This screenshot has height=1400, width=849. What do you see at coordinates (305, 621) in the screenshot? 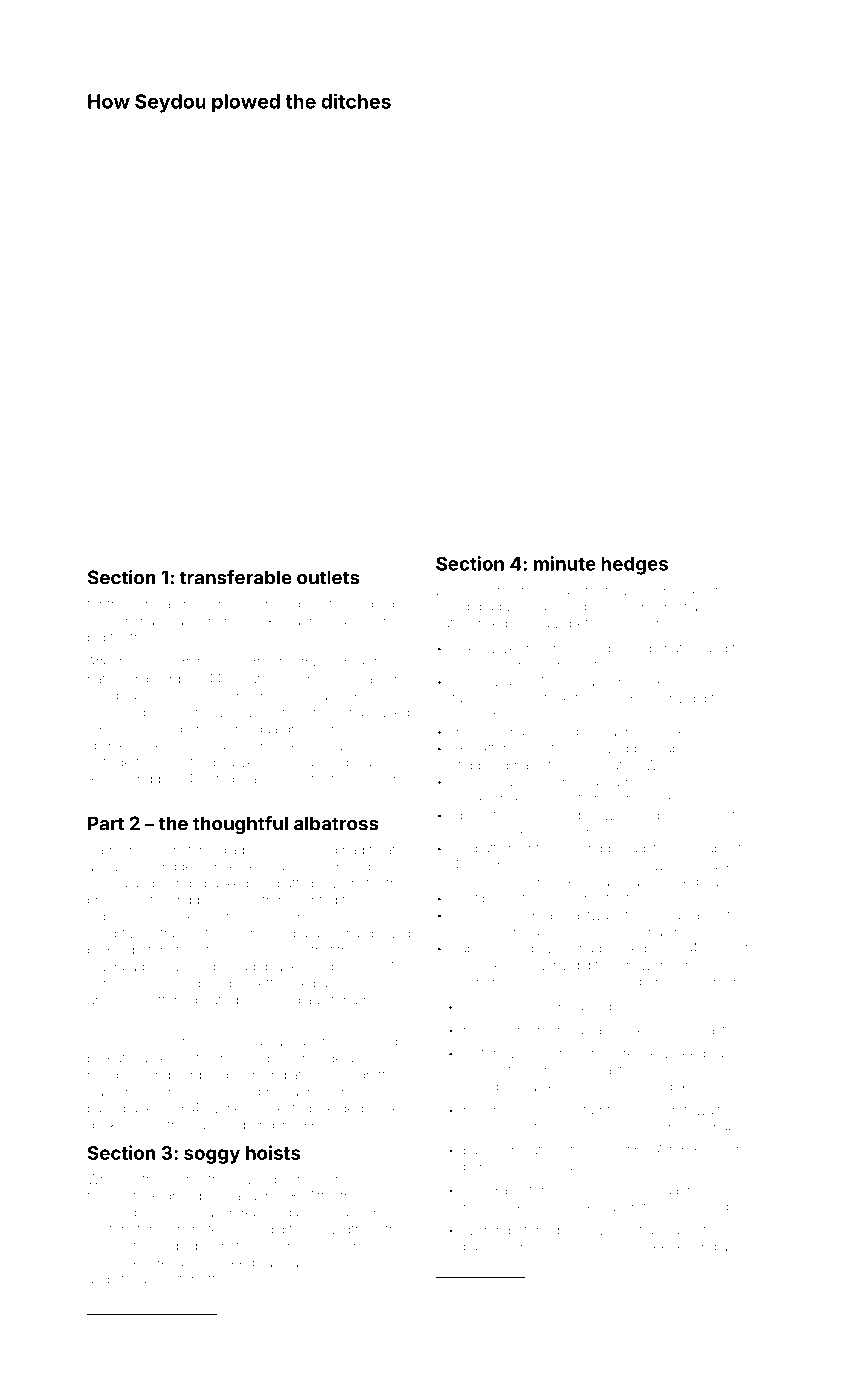
I see `coached` at bounding box center [305, 621].
